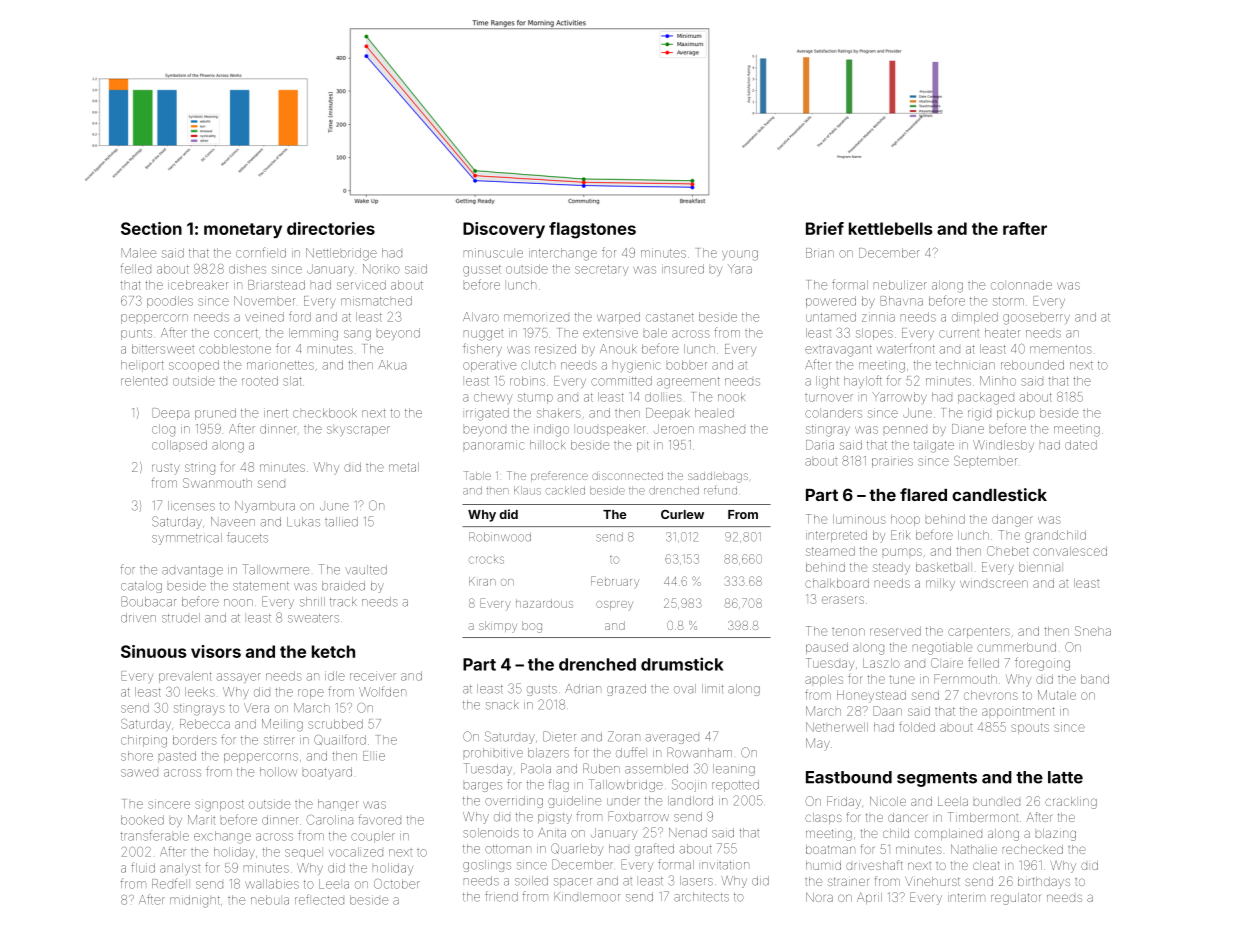 The height and width of the screenshot is (952, 1233). What do you see at coordinates (833, 413) in the screenshot?
I see `colanders` at bounding box center [833, 413].
